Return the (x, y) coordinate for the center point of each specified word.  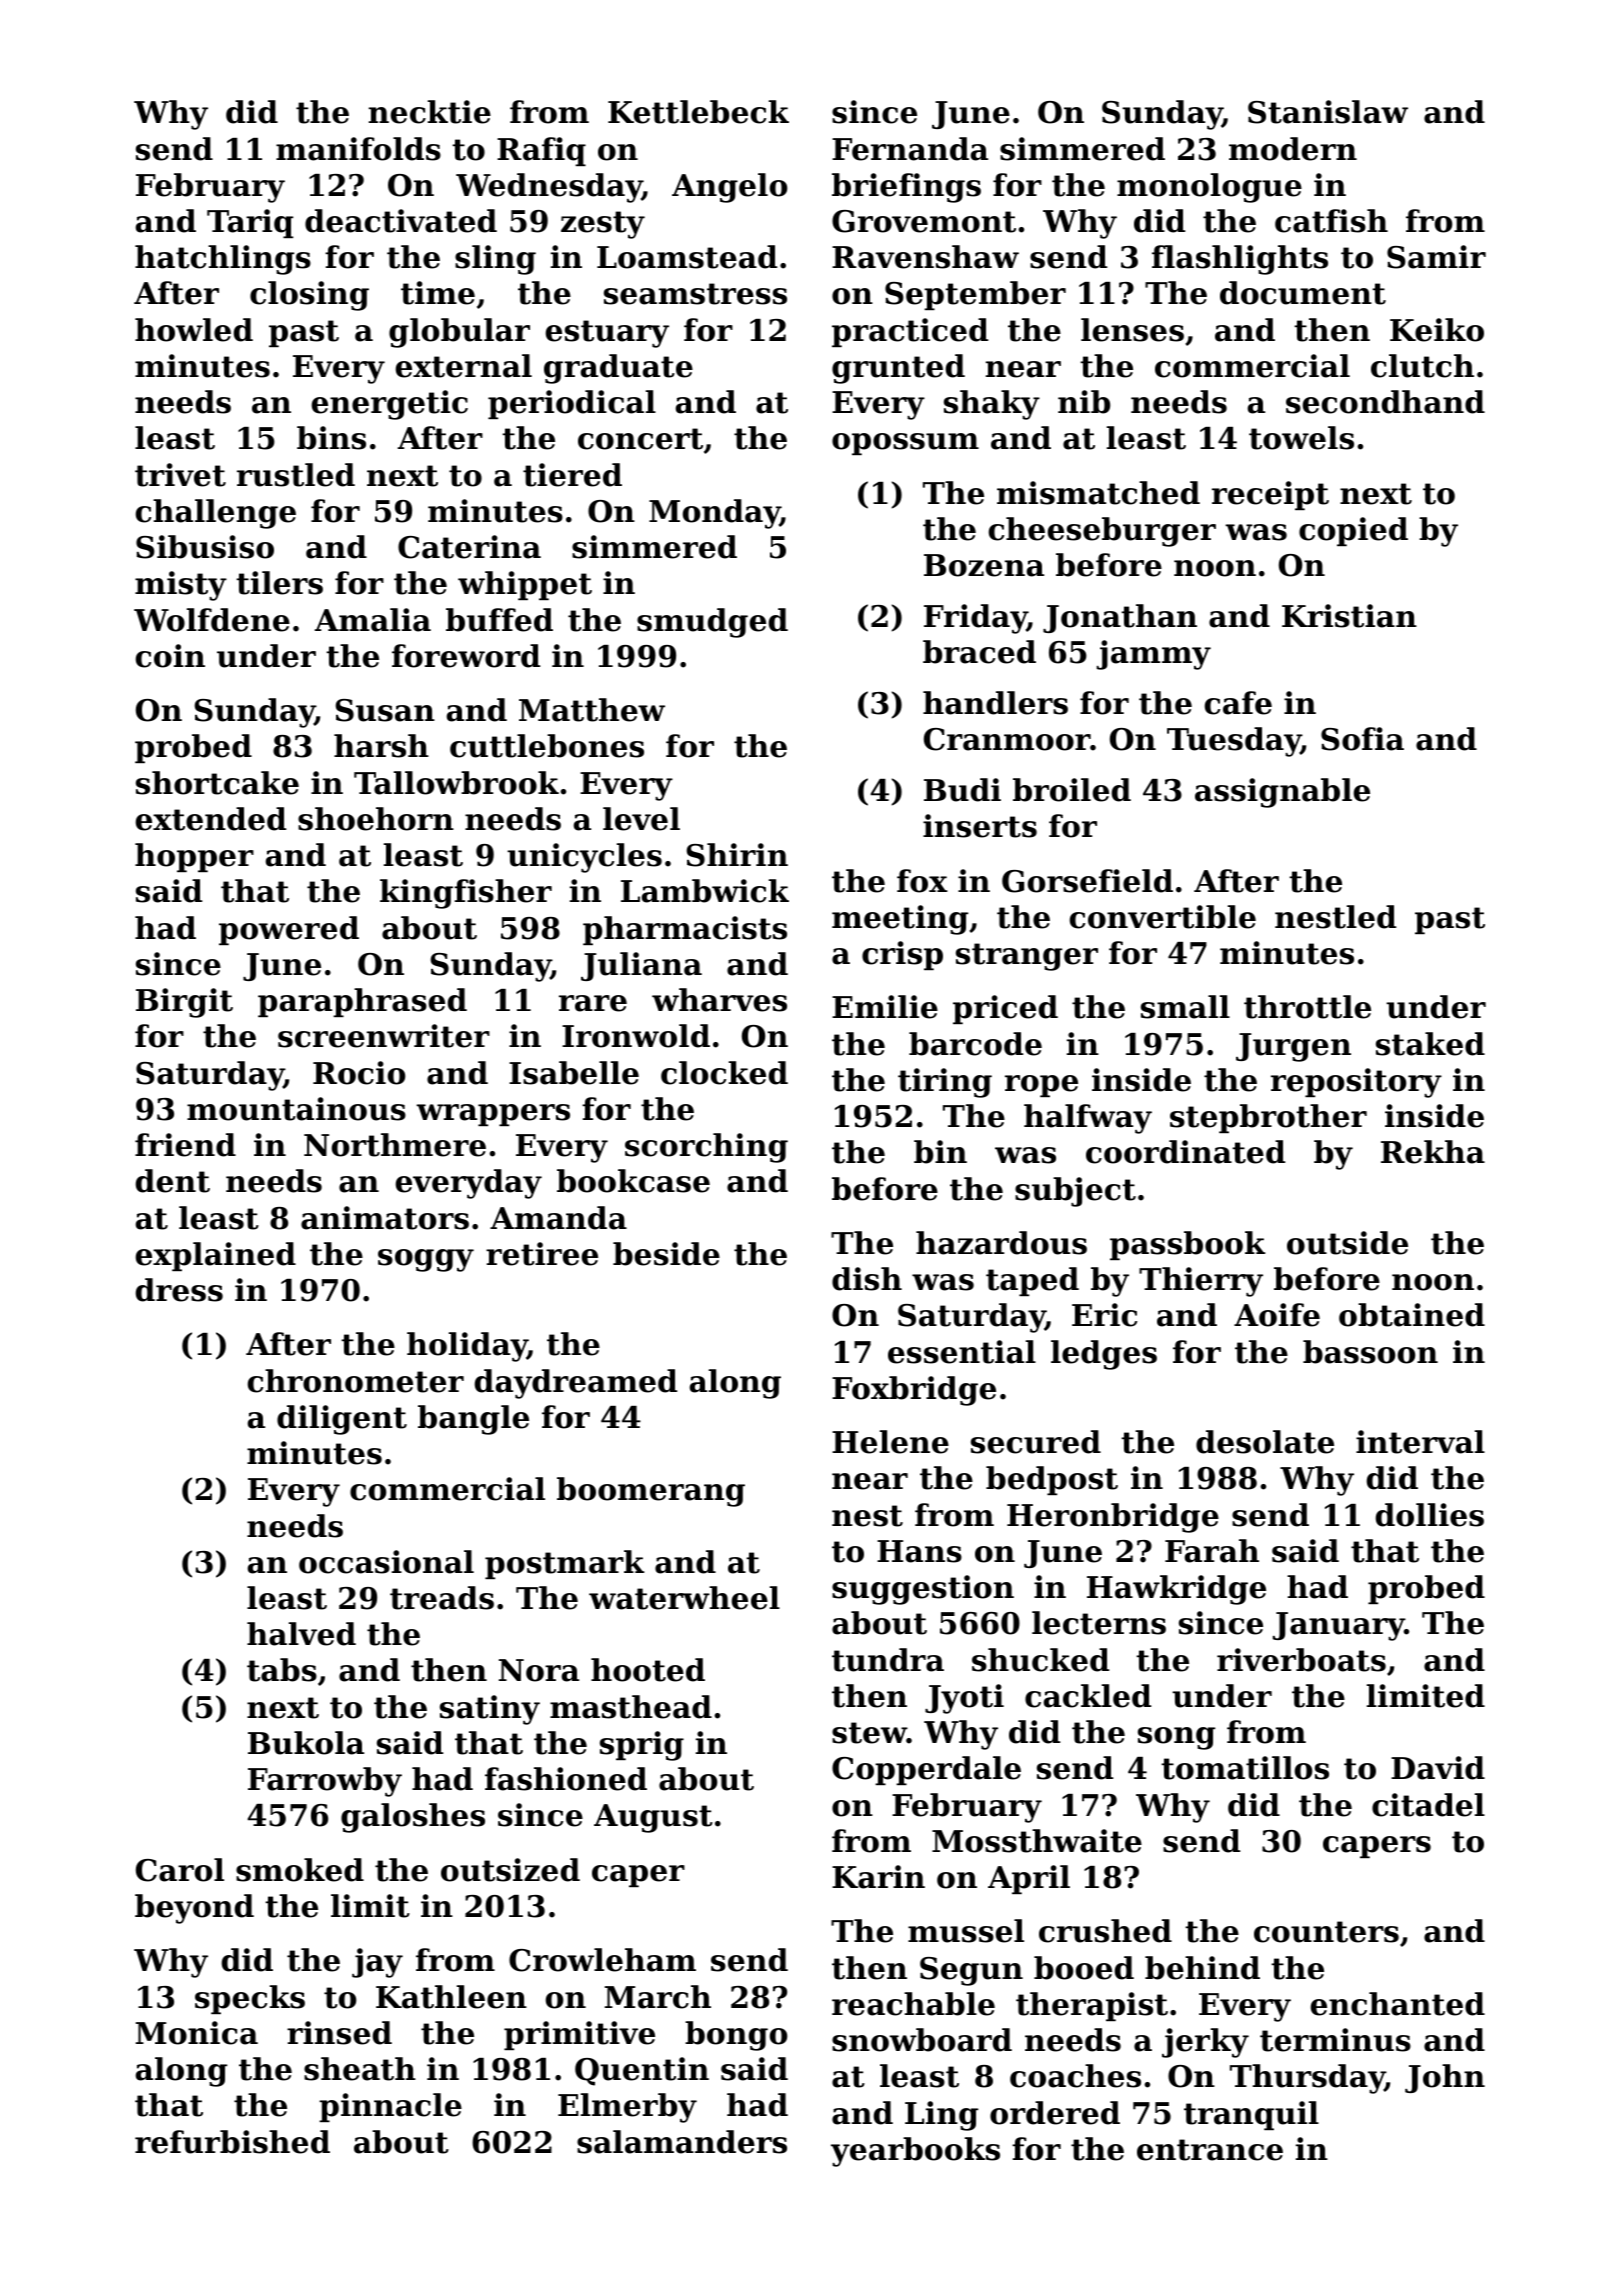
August (653, 1818)
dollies (1430, 1515)
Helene (890, 1442)
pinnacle (390, 2107)
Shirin (737, 855)
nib (1084, 402)
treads (442, 1598)
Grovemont (924, 221)
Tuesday (1234, 742)
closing (309, 296)
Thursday (1307, 2079)
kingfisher (466, 894)
